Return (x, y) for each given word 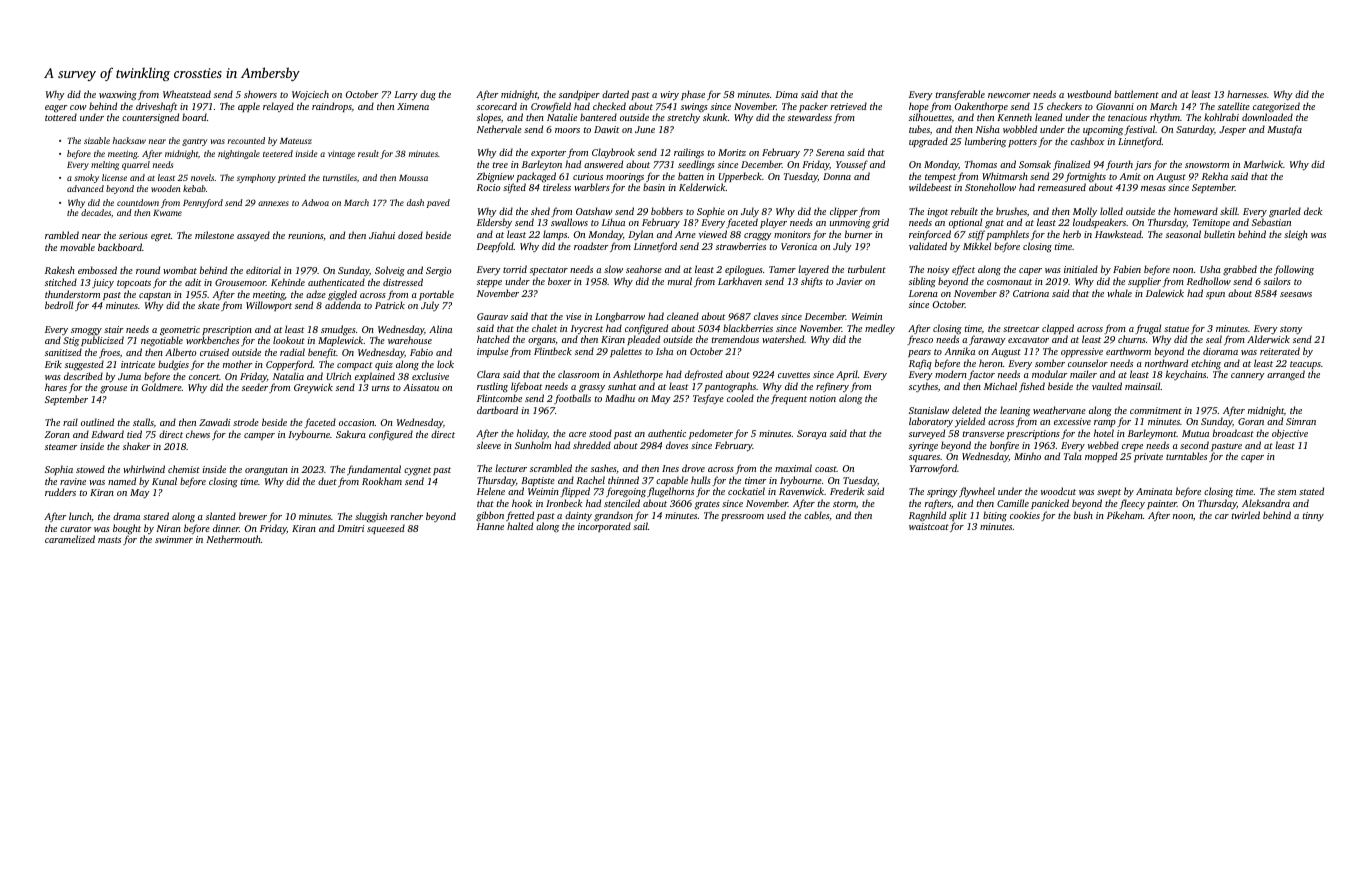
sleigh (1296, 235)
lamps (555, 235)
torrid (515, 269)
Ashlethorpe (638, 375)
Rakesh (60, 270)
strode (246, 422)
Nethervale (499, 129)
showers (260, 94)
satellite (1234, 106)
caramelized (70, 539)
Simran (1301, 421)
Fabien (1127, 269)
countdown (138, 202)
